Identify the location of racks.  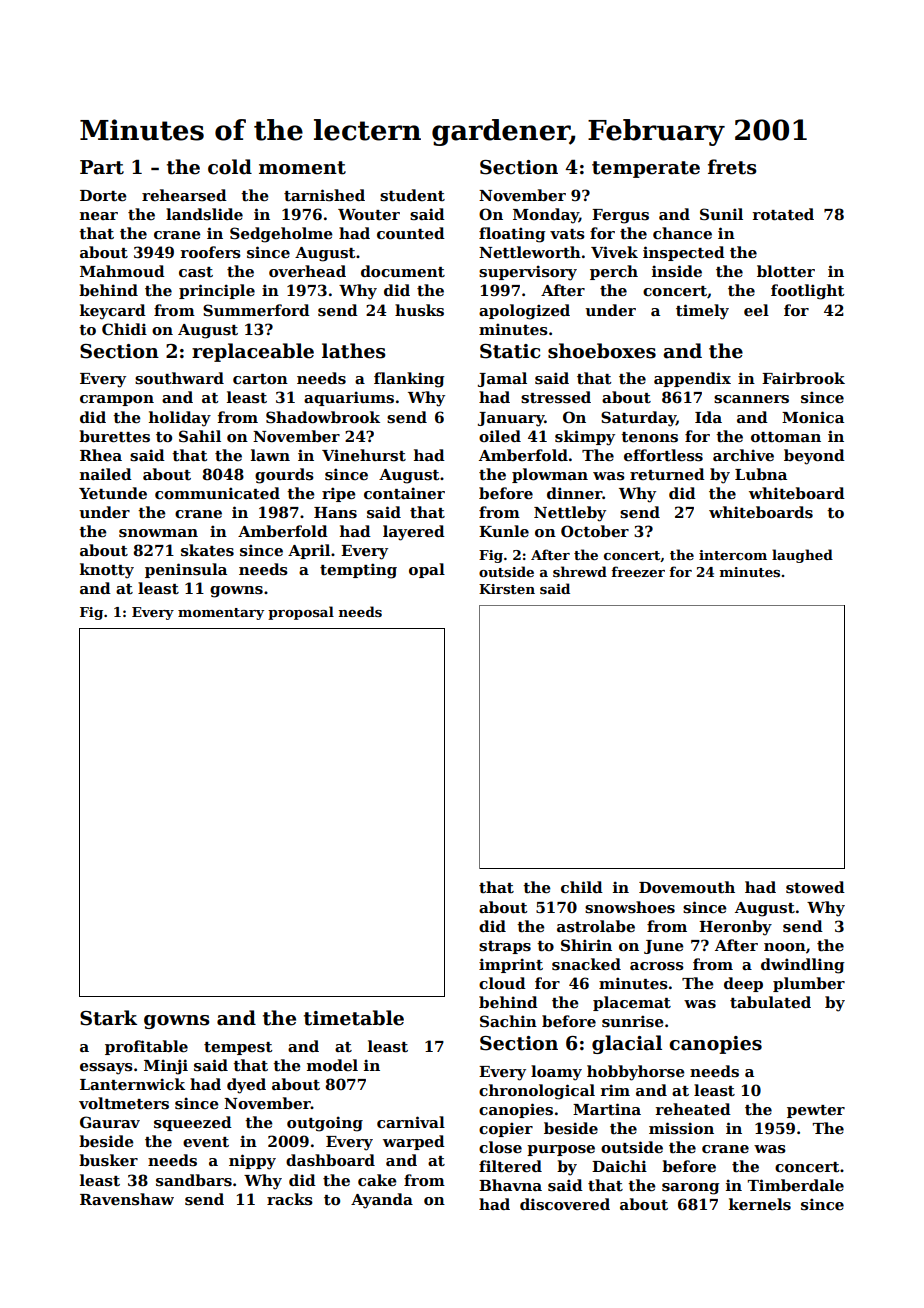
(290, 1199).
